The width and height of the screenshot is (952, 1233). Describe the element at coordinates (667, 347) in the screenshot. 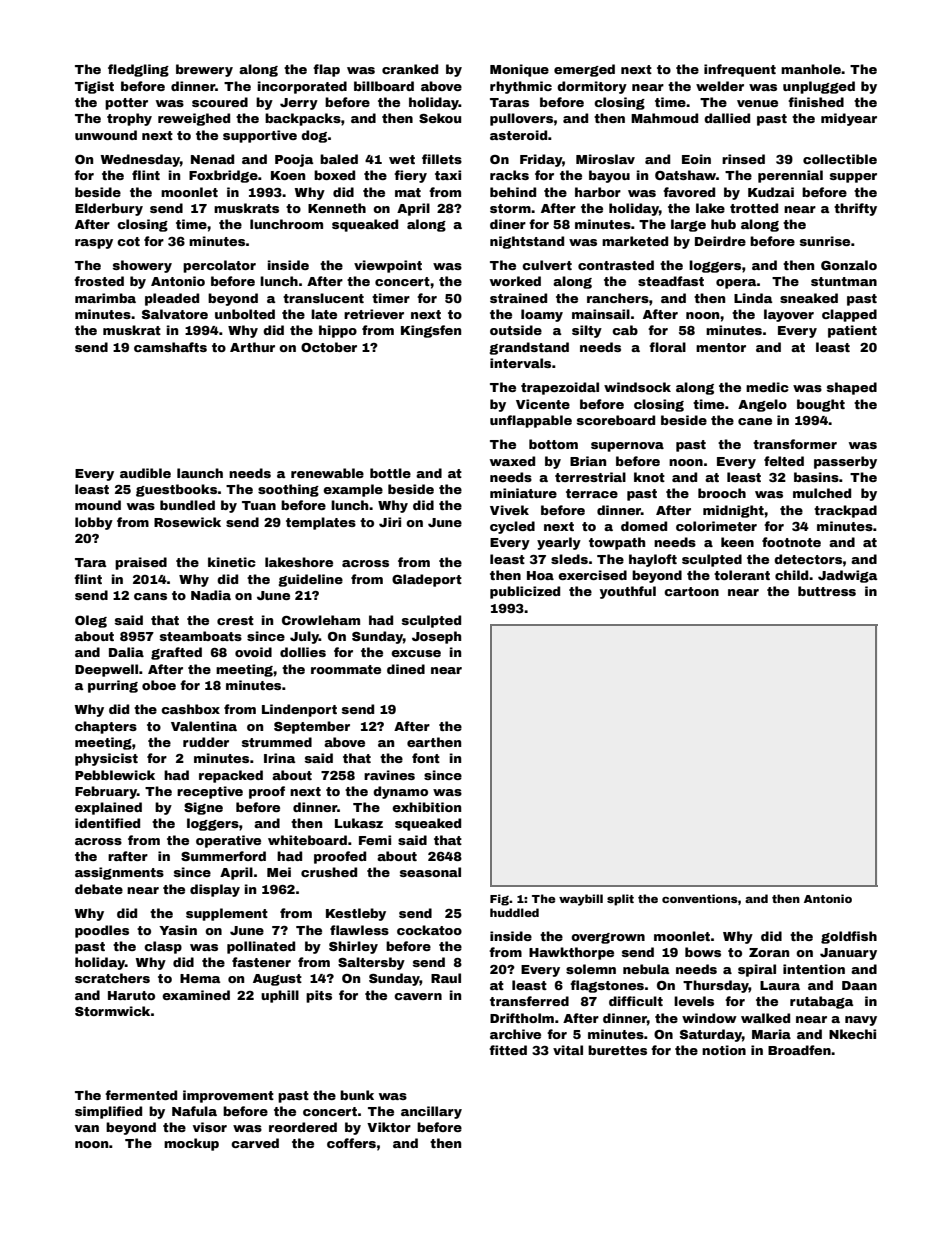

I see `floral` at that location.
